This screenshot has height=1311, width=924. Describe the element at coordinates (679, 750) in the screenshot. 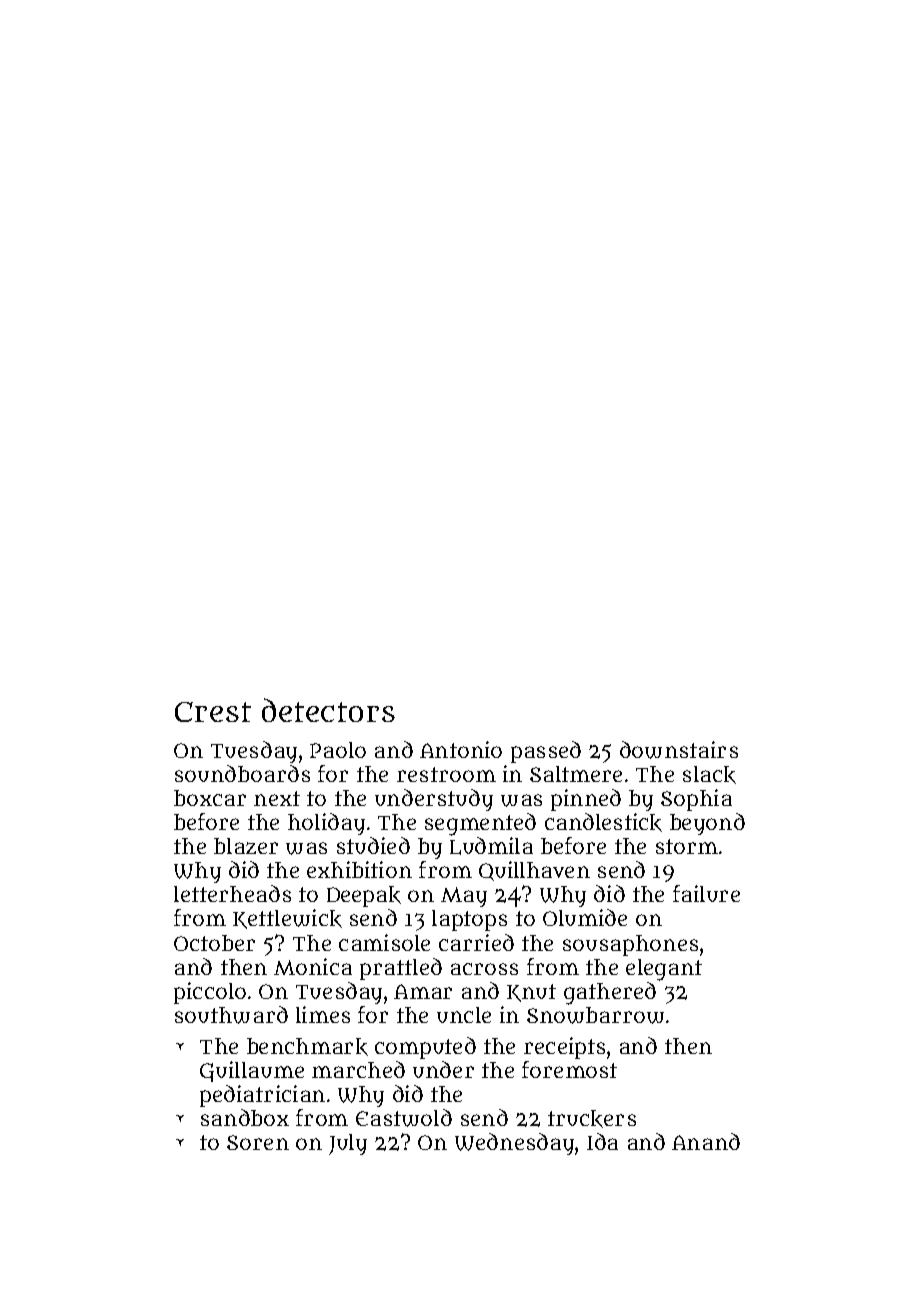

I see `downstairs` at that location.
